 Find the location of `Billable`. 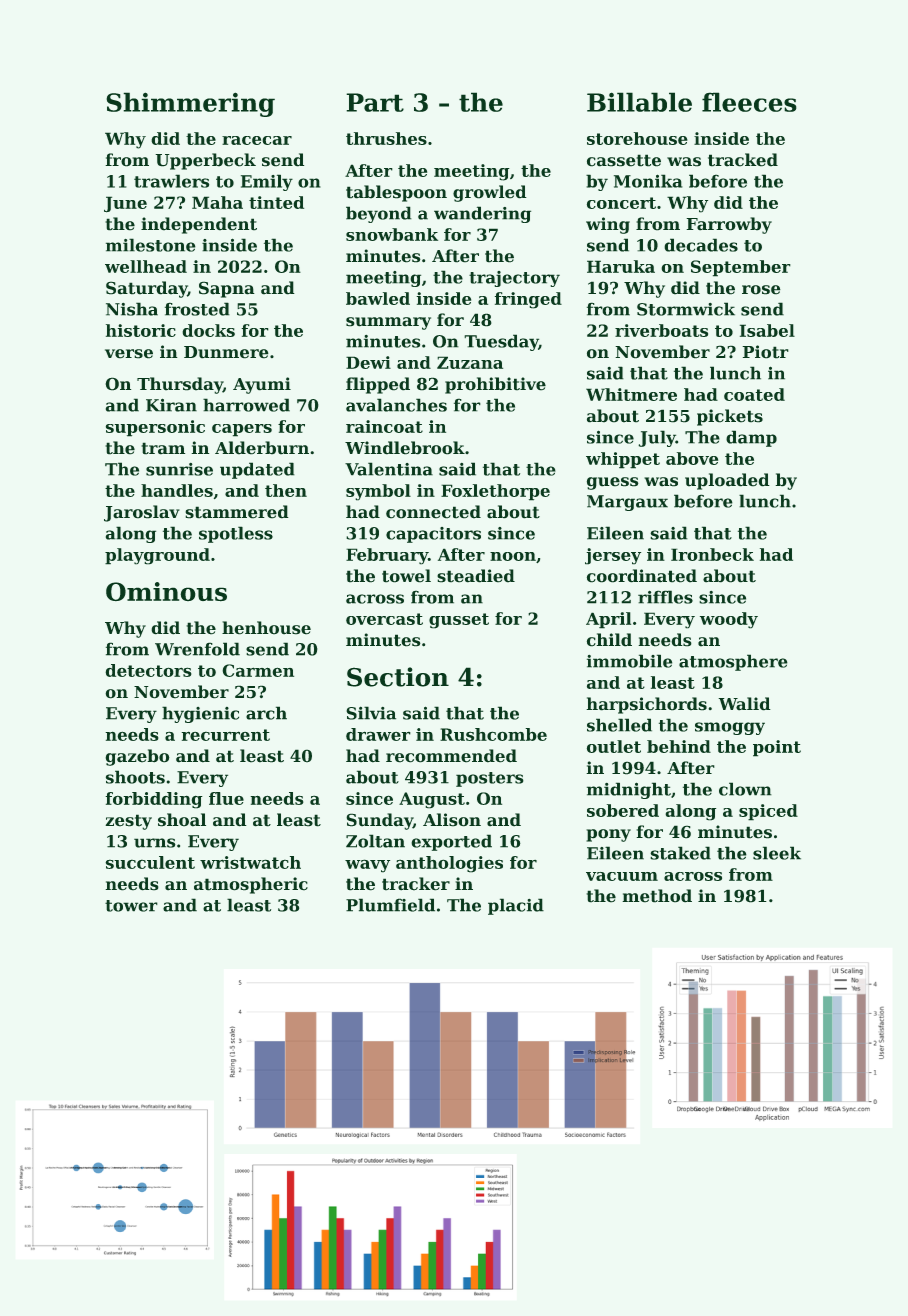

Billable is located at coordinates (639, 102).
